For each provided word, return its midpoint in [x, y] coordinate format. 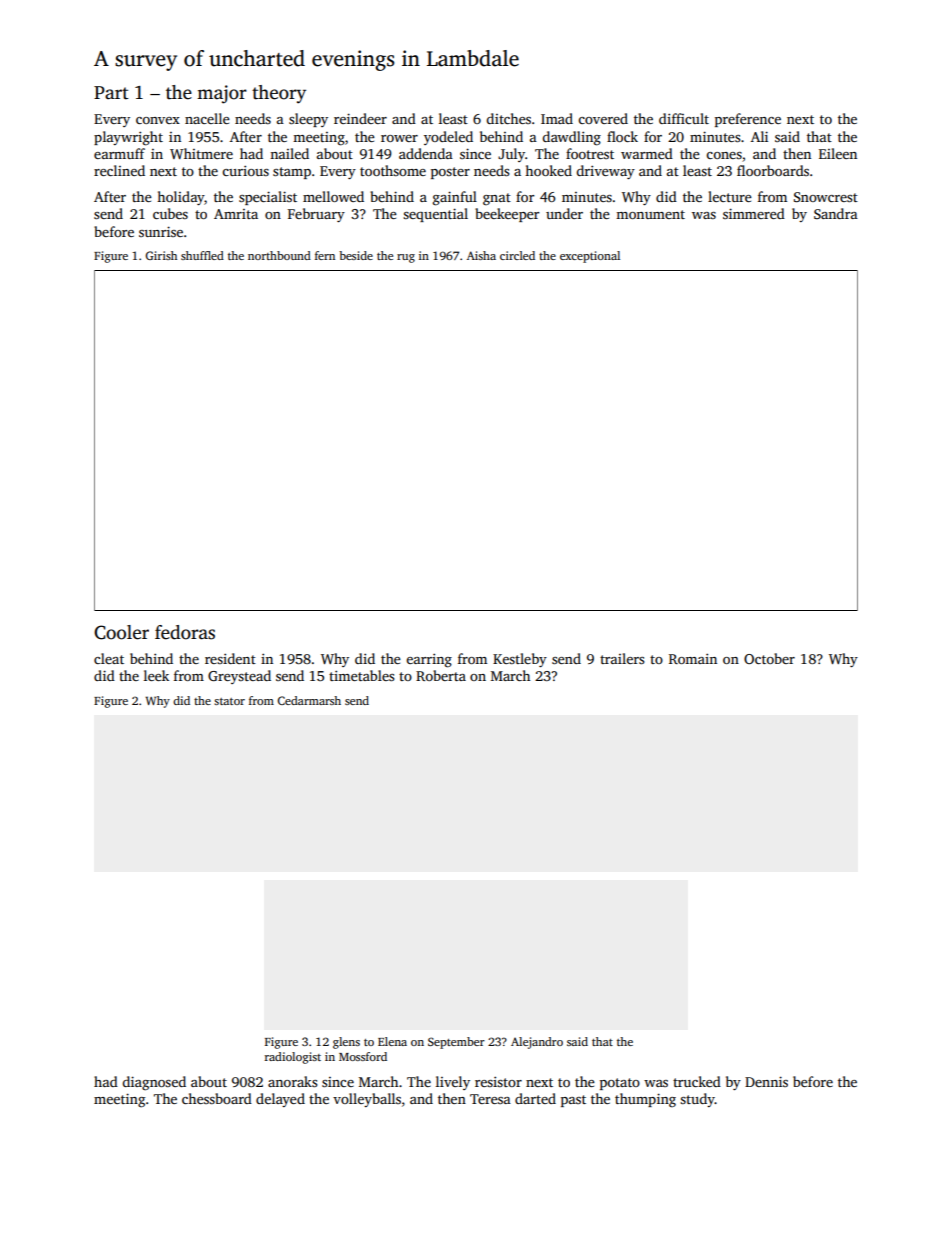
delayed [280, 1100]
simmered [754, 213]
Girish [161, 255]
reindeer [360, 118]
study [697, 1100]
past [573, 1101]
